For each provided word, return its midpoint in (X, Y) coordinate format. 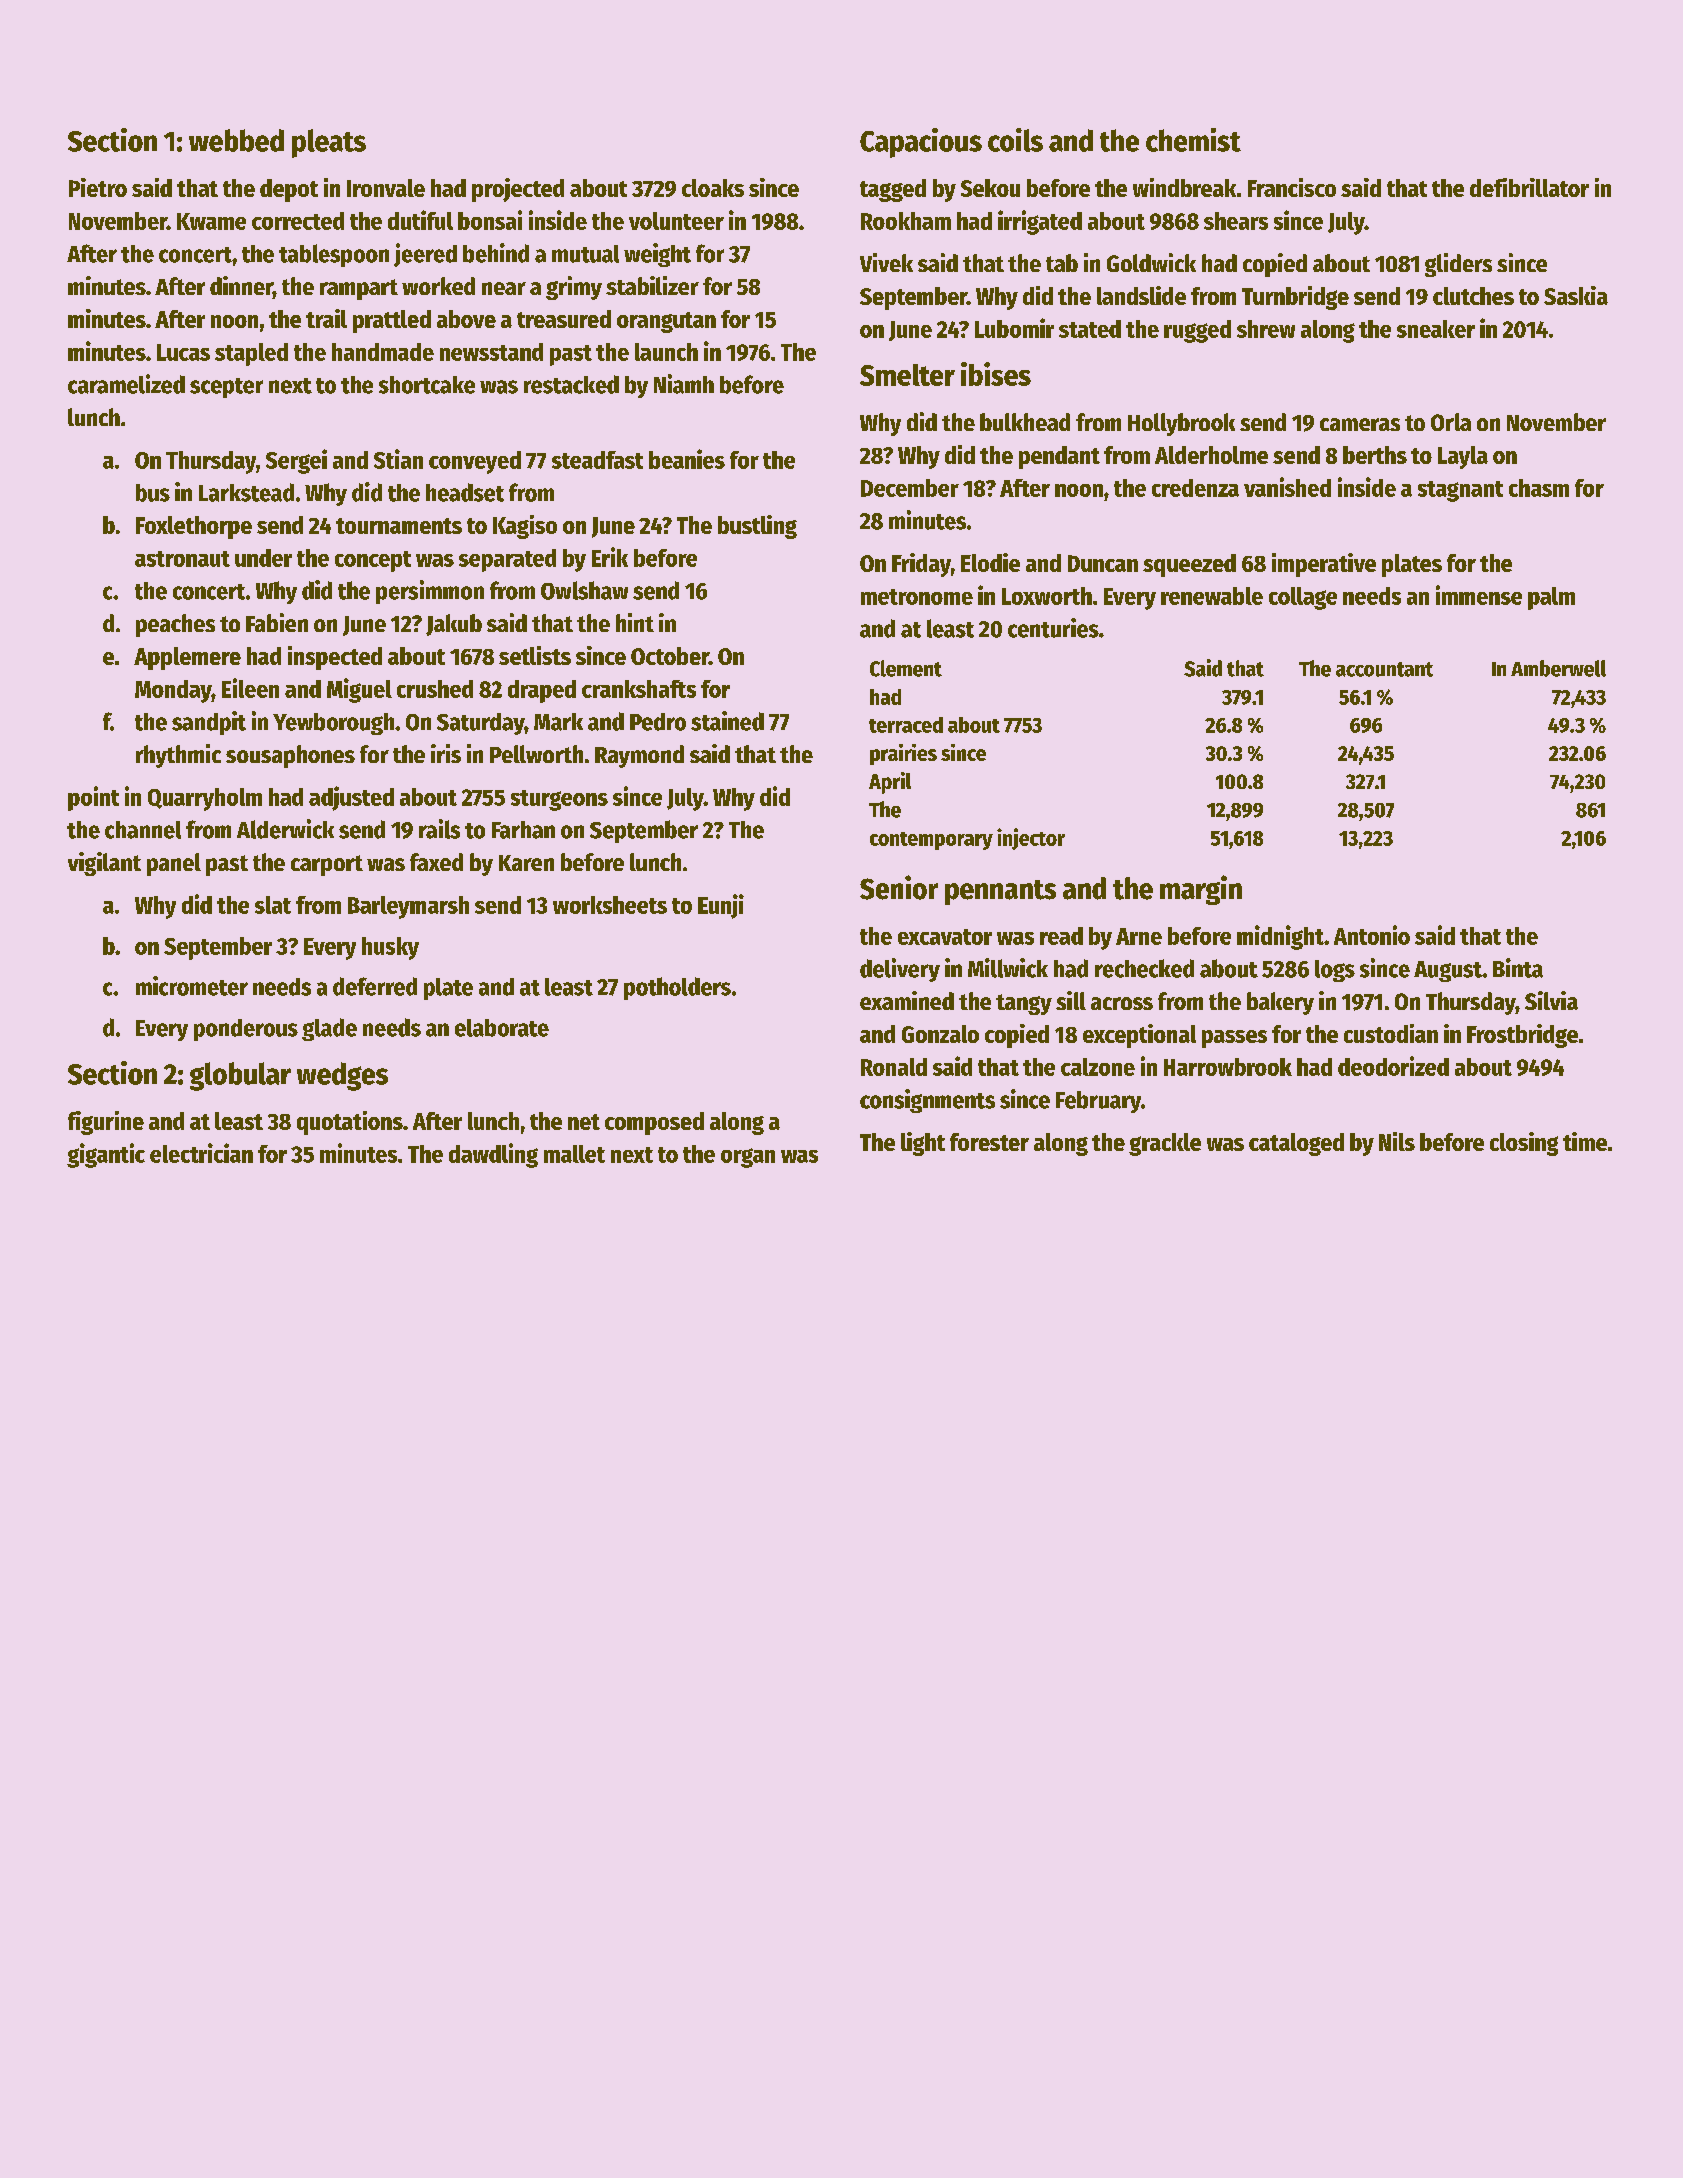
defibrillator (1529, 187)
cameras (1360, 424)
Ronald (894, 1067)
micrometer (192, 986)
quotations (350, 1123)
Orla (1451, 422)
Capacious (921, 143)
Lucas (183, 352)
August (1448, 971)
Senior (899, 887)
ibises (996, 374)
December (910, 488)
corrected (298, 221)
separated (507, 560)
